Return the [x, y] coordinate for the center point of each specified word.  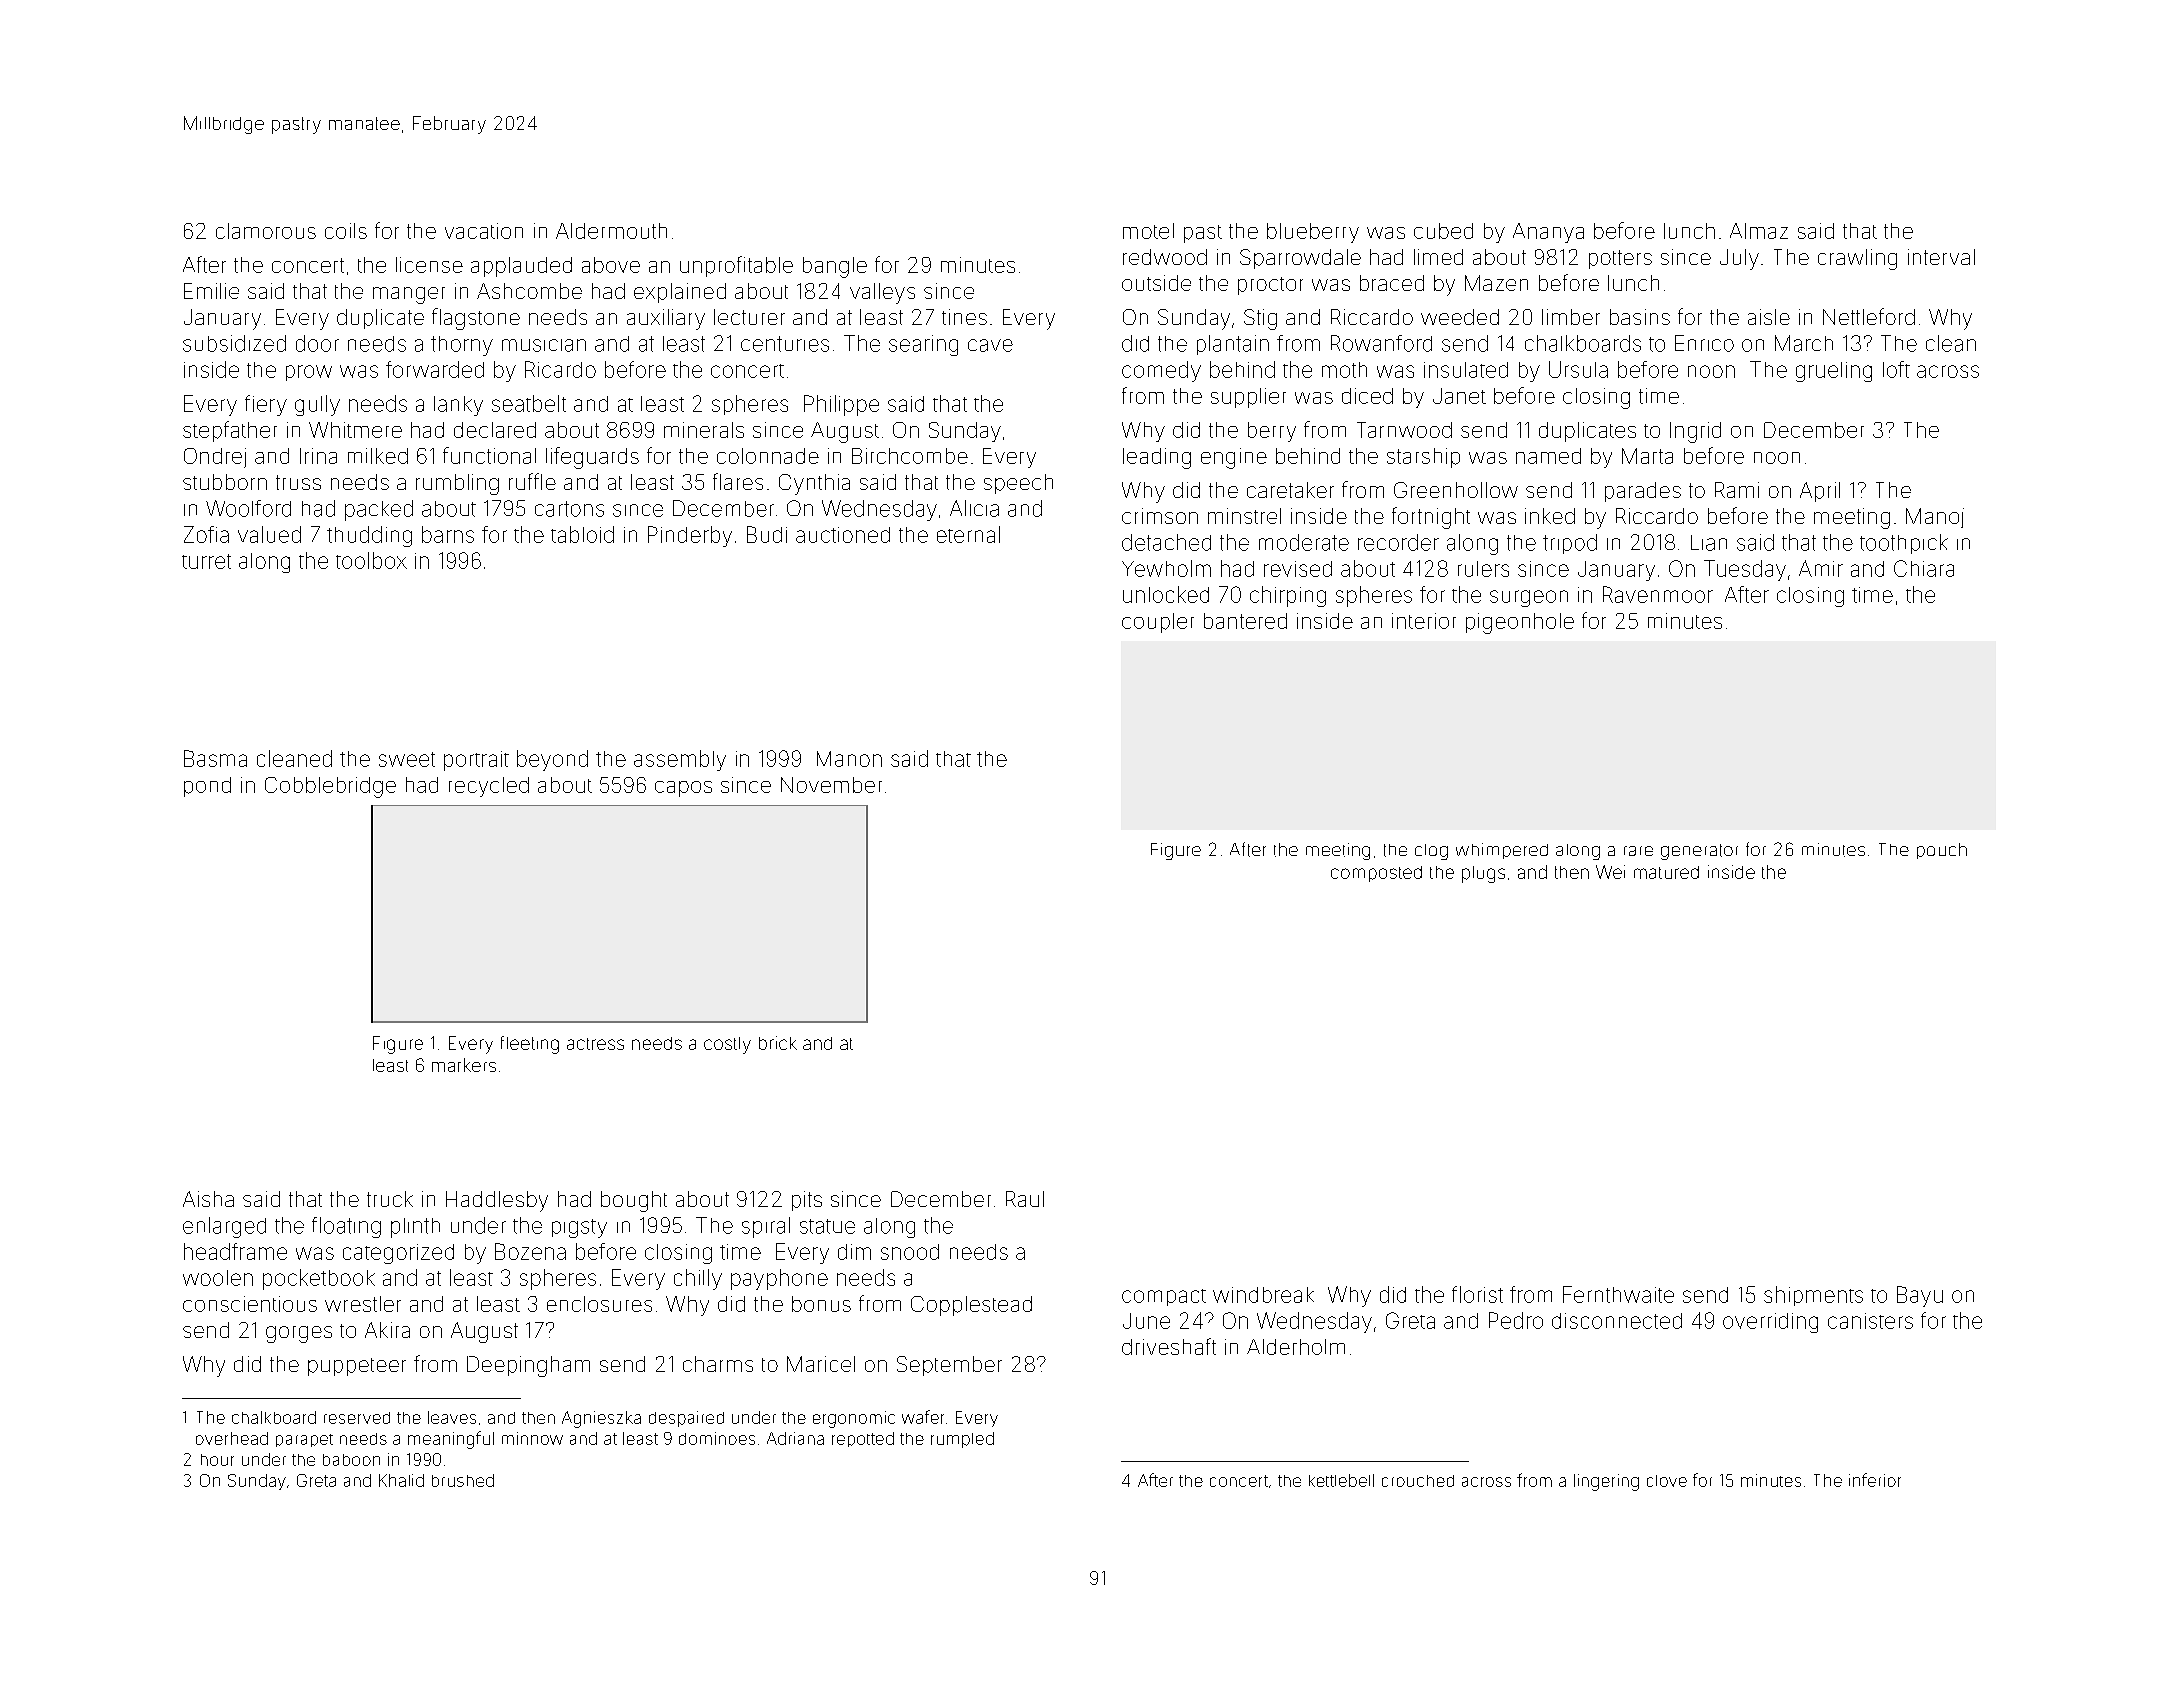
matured [1666, 872]
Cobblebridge [330, 787]
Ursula [1578, 369]
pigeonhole [1520, 623]
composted [1376, 874]
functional [489, 455]
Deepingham [528, 1366]
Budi [767, 534]
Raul [1025, 1199]
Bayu [1920, 1296]
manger [409, 295]
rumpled [962, 1440]
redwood [1165, 257]
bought [634, 1201]
